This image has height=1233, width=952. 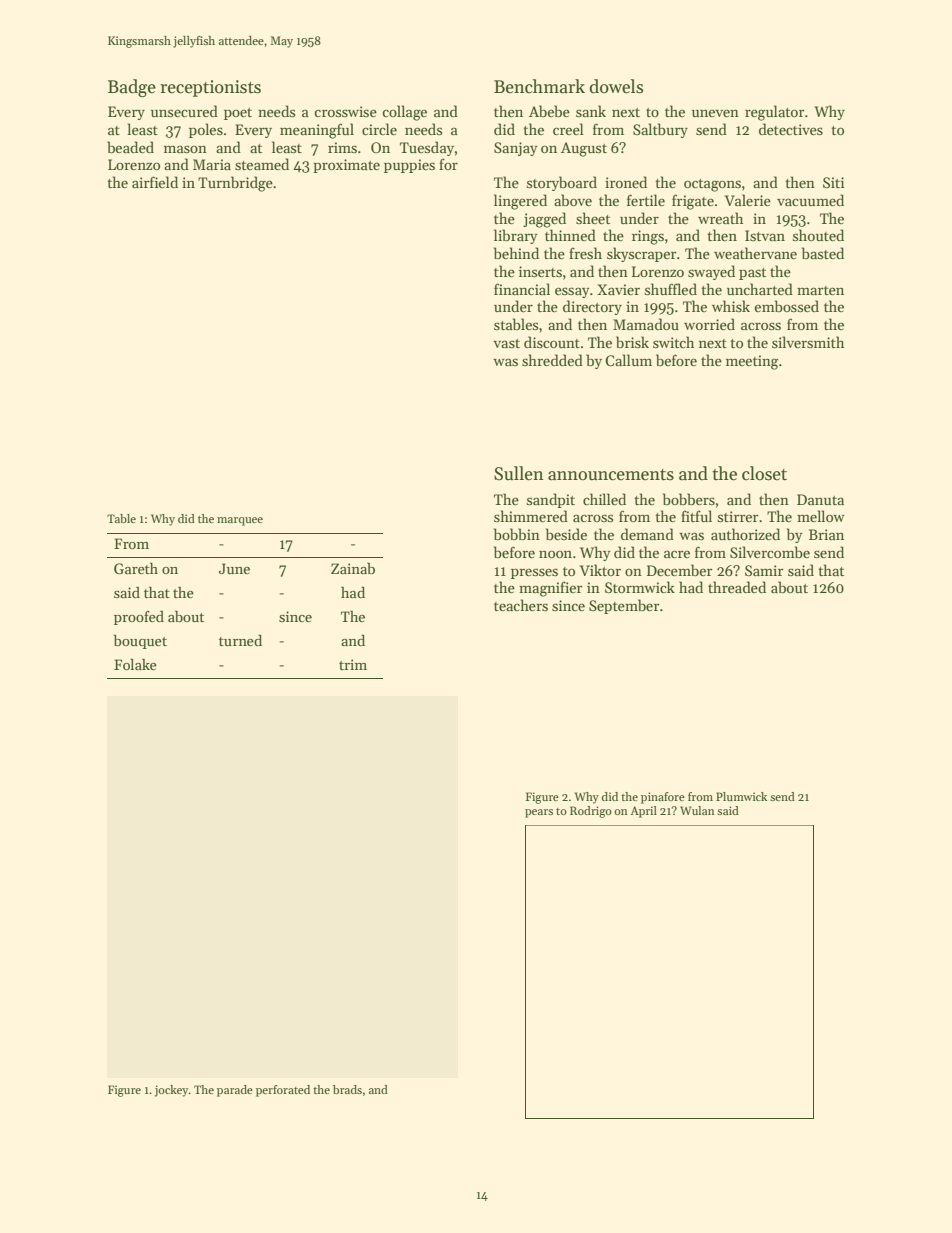 What do you see at coordinates (135, 664) in the image?
I see `Folake` at bounding box center [135, 664].
